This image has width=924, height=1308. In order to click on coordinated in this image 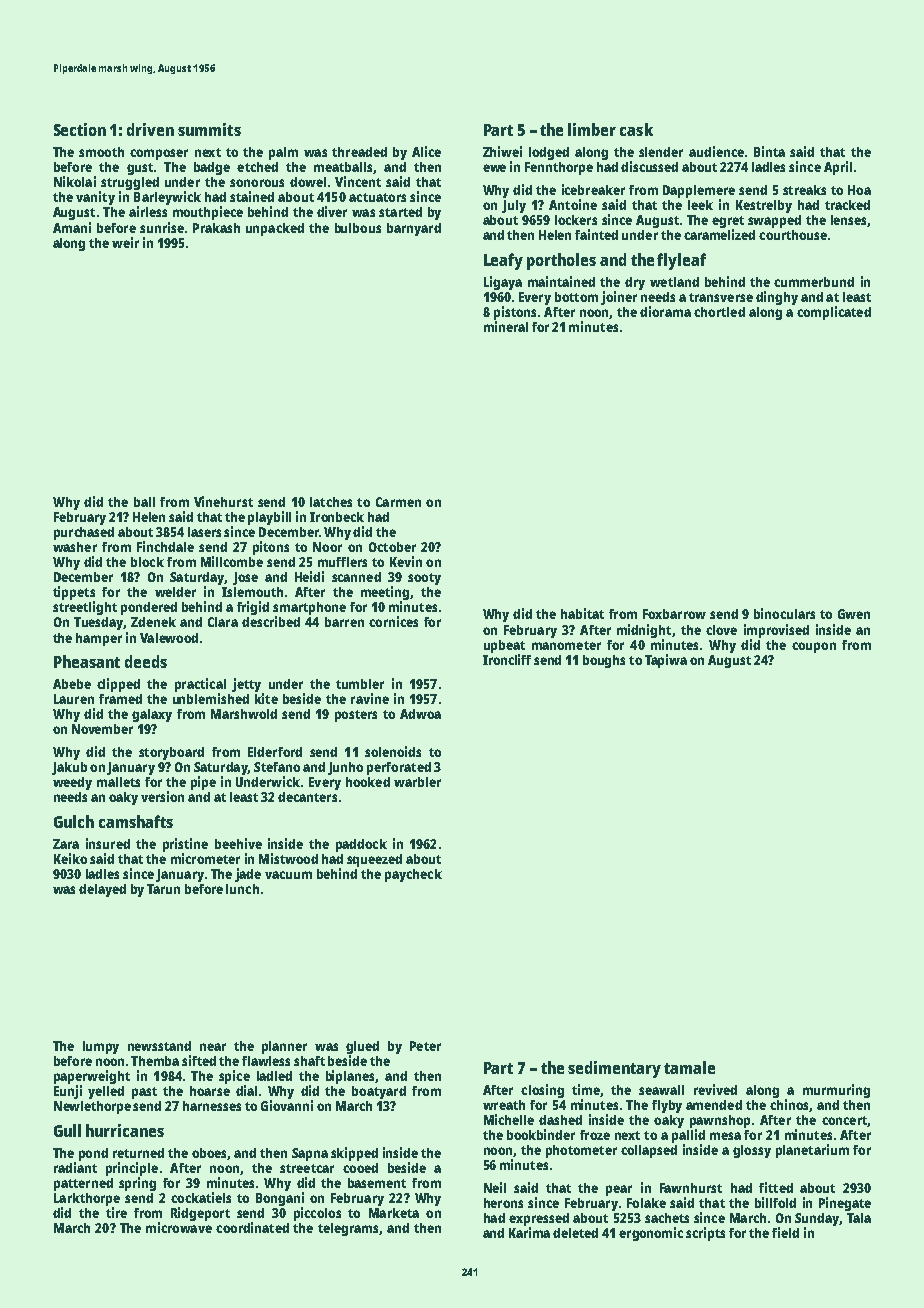, I will do `click(252, 1227)`.
